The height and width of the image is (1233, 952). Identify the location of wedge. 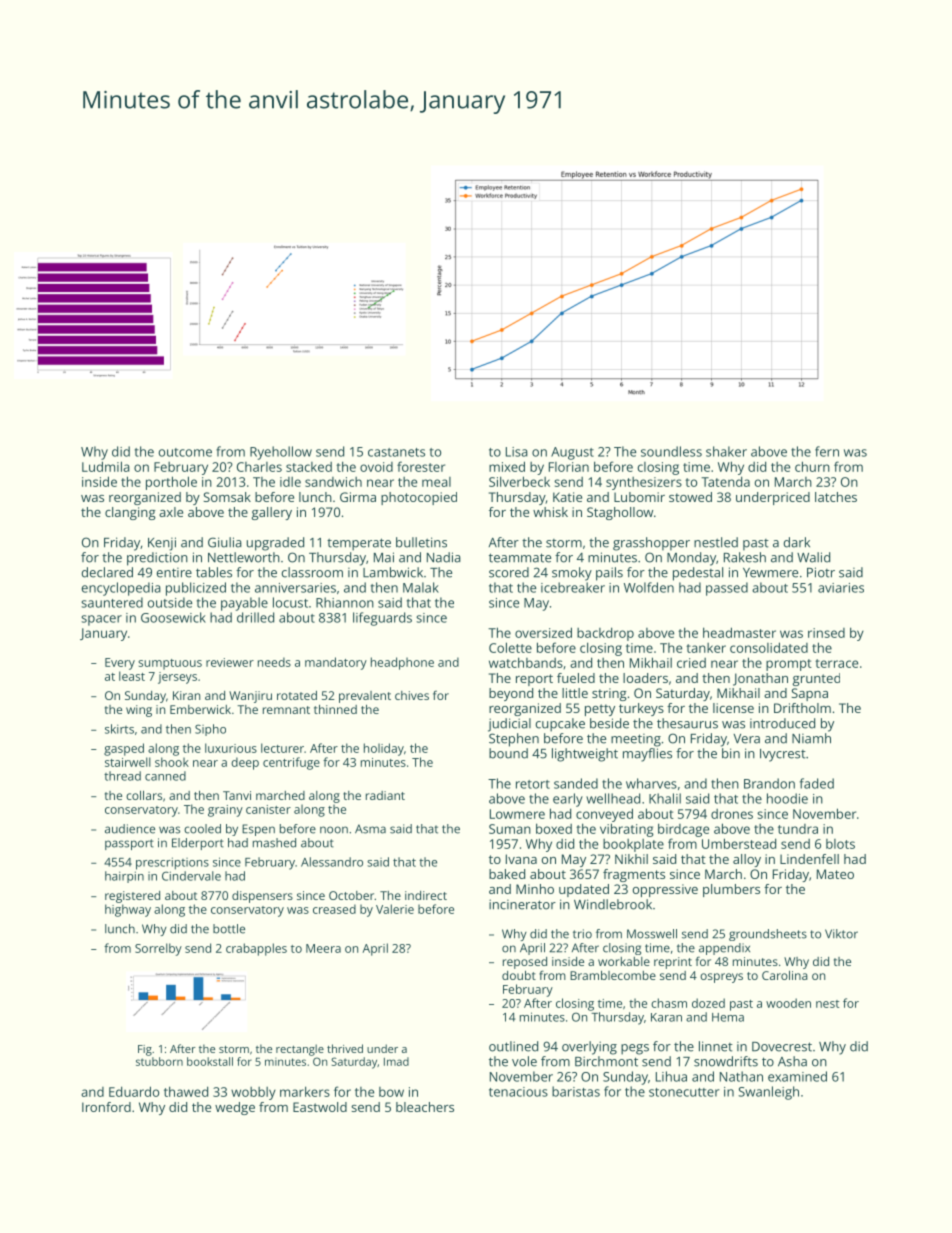
(235, 1108).
